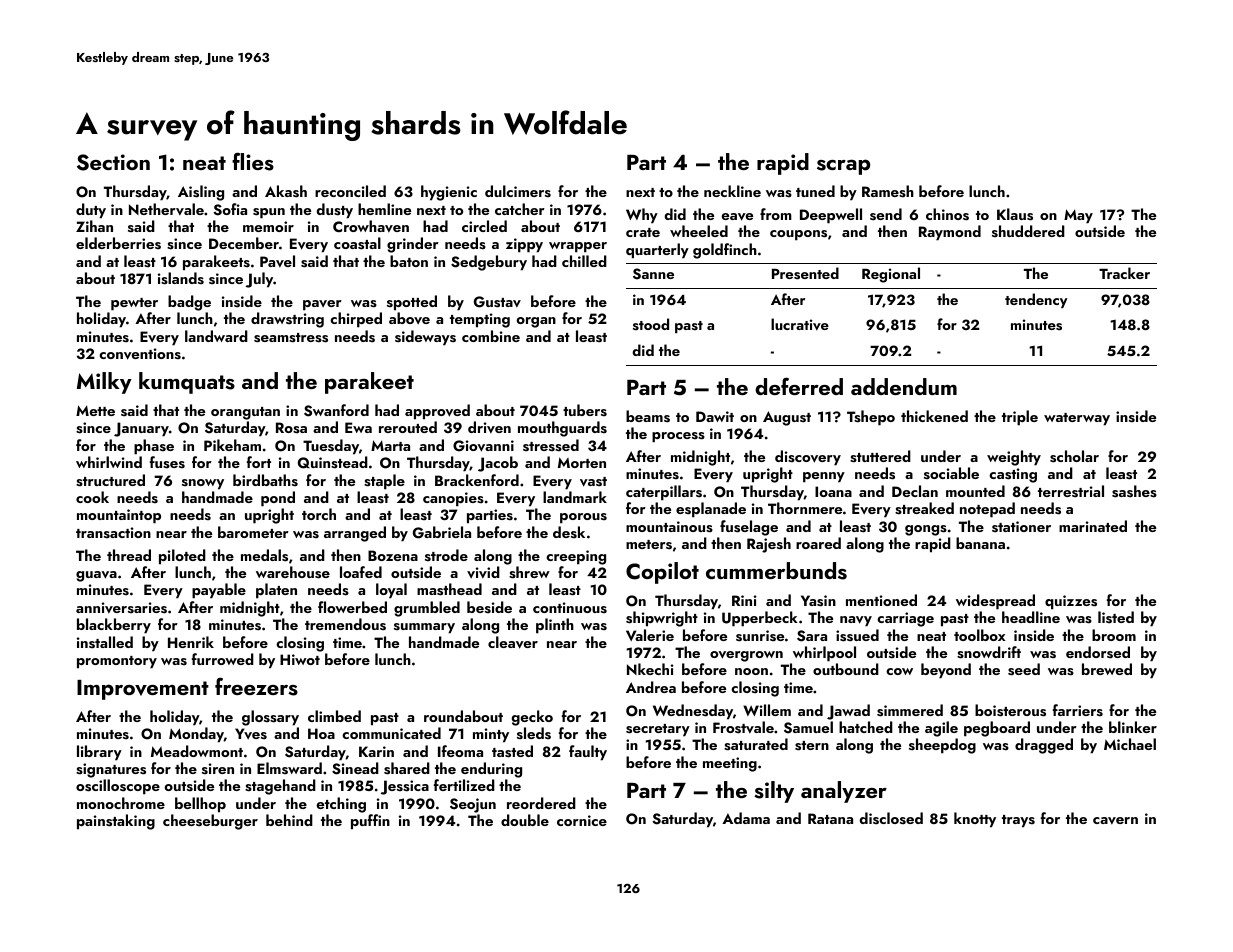  Describe the element at coordinates (1077, 419) in the image. I see `waterway` at that location.
